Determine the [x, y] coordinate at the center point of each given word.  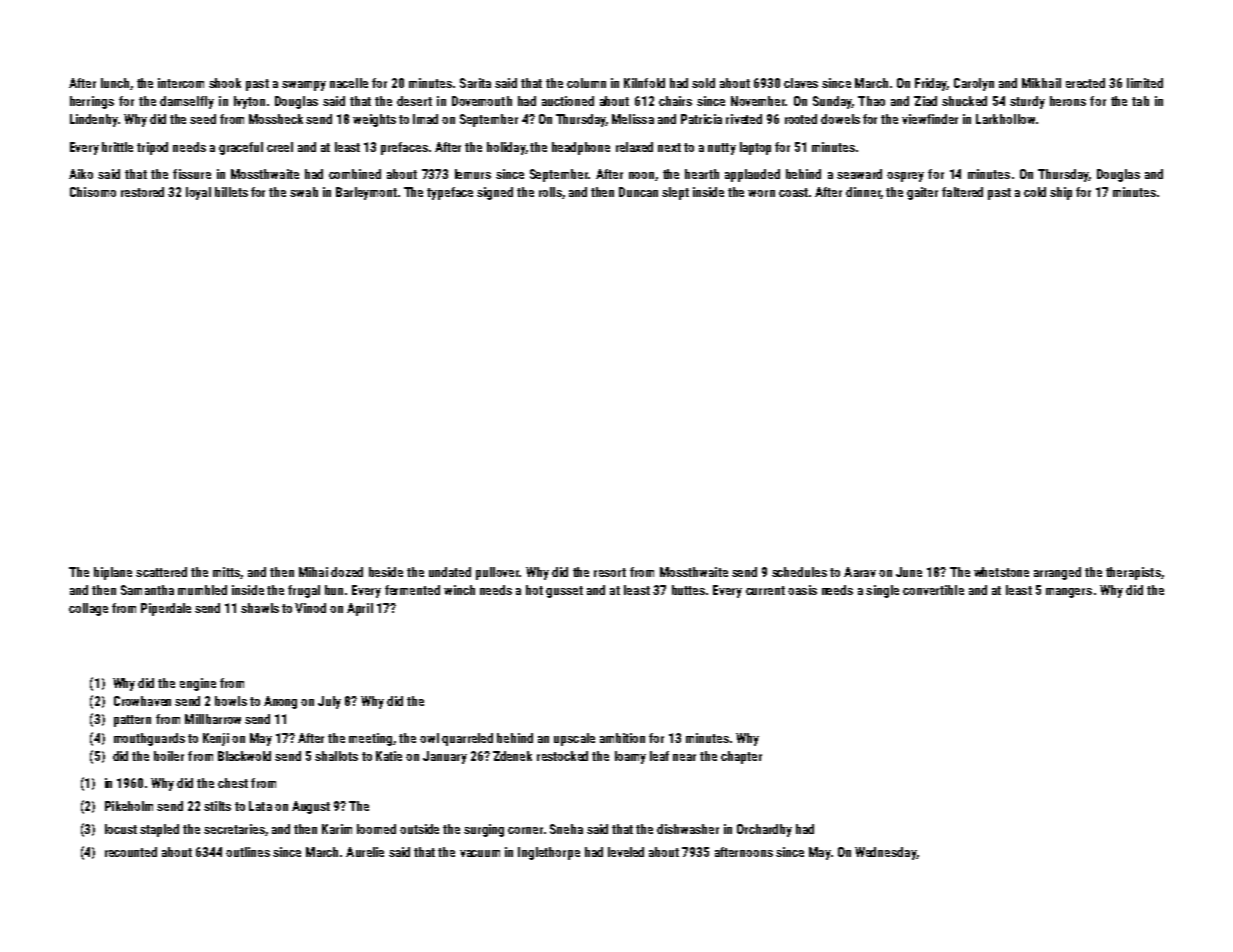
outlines [248, 852]
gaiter [922, 193]
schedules [799, 572]
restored [142, 192]
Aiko [81, 174]
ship [1061, 193]
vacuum [480, 853]
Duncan [638, 192]
